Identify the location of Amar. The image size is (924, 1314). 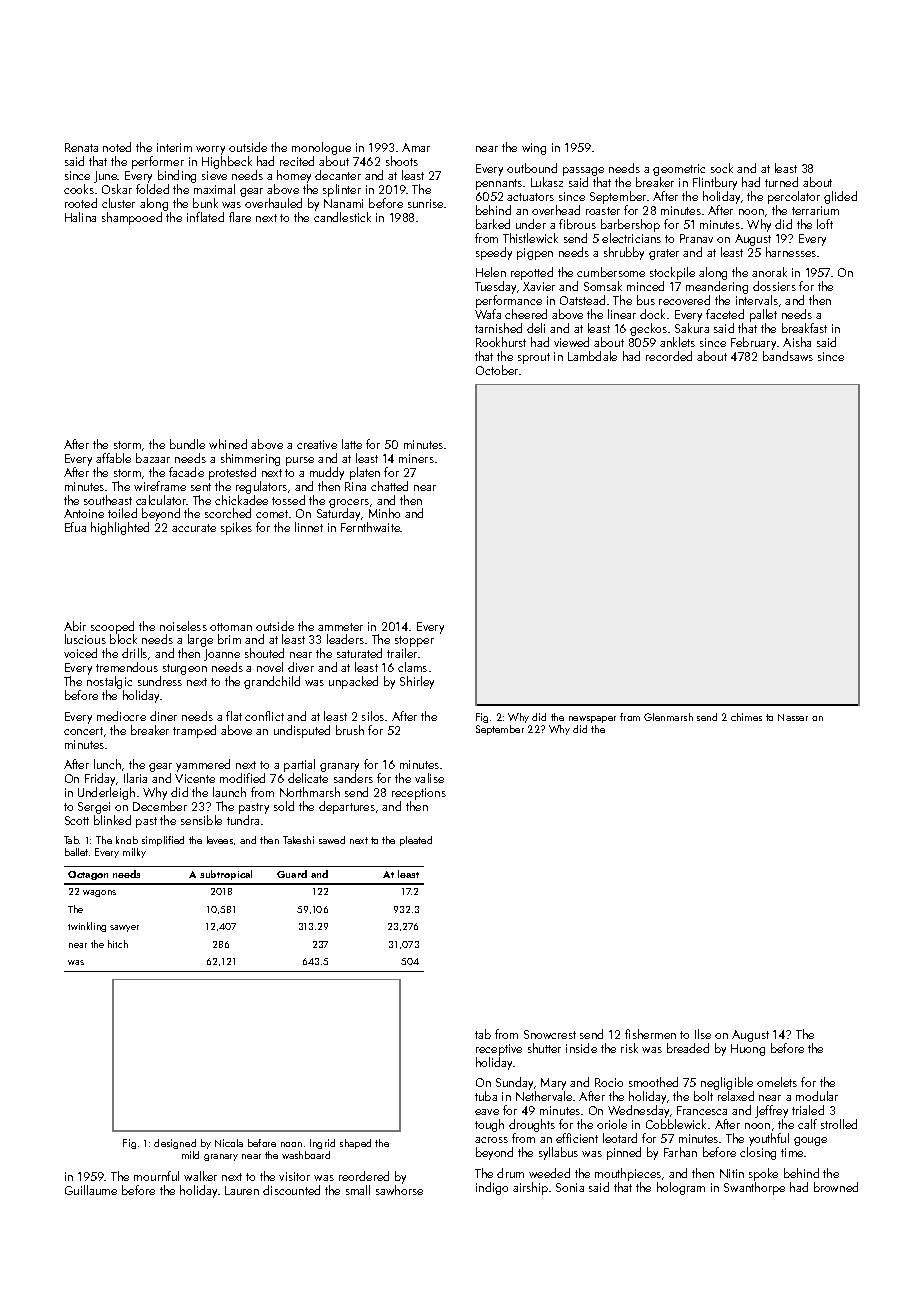
(416, 147).
